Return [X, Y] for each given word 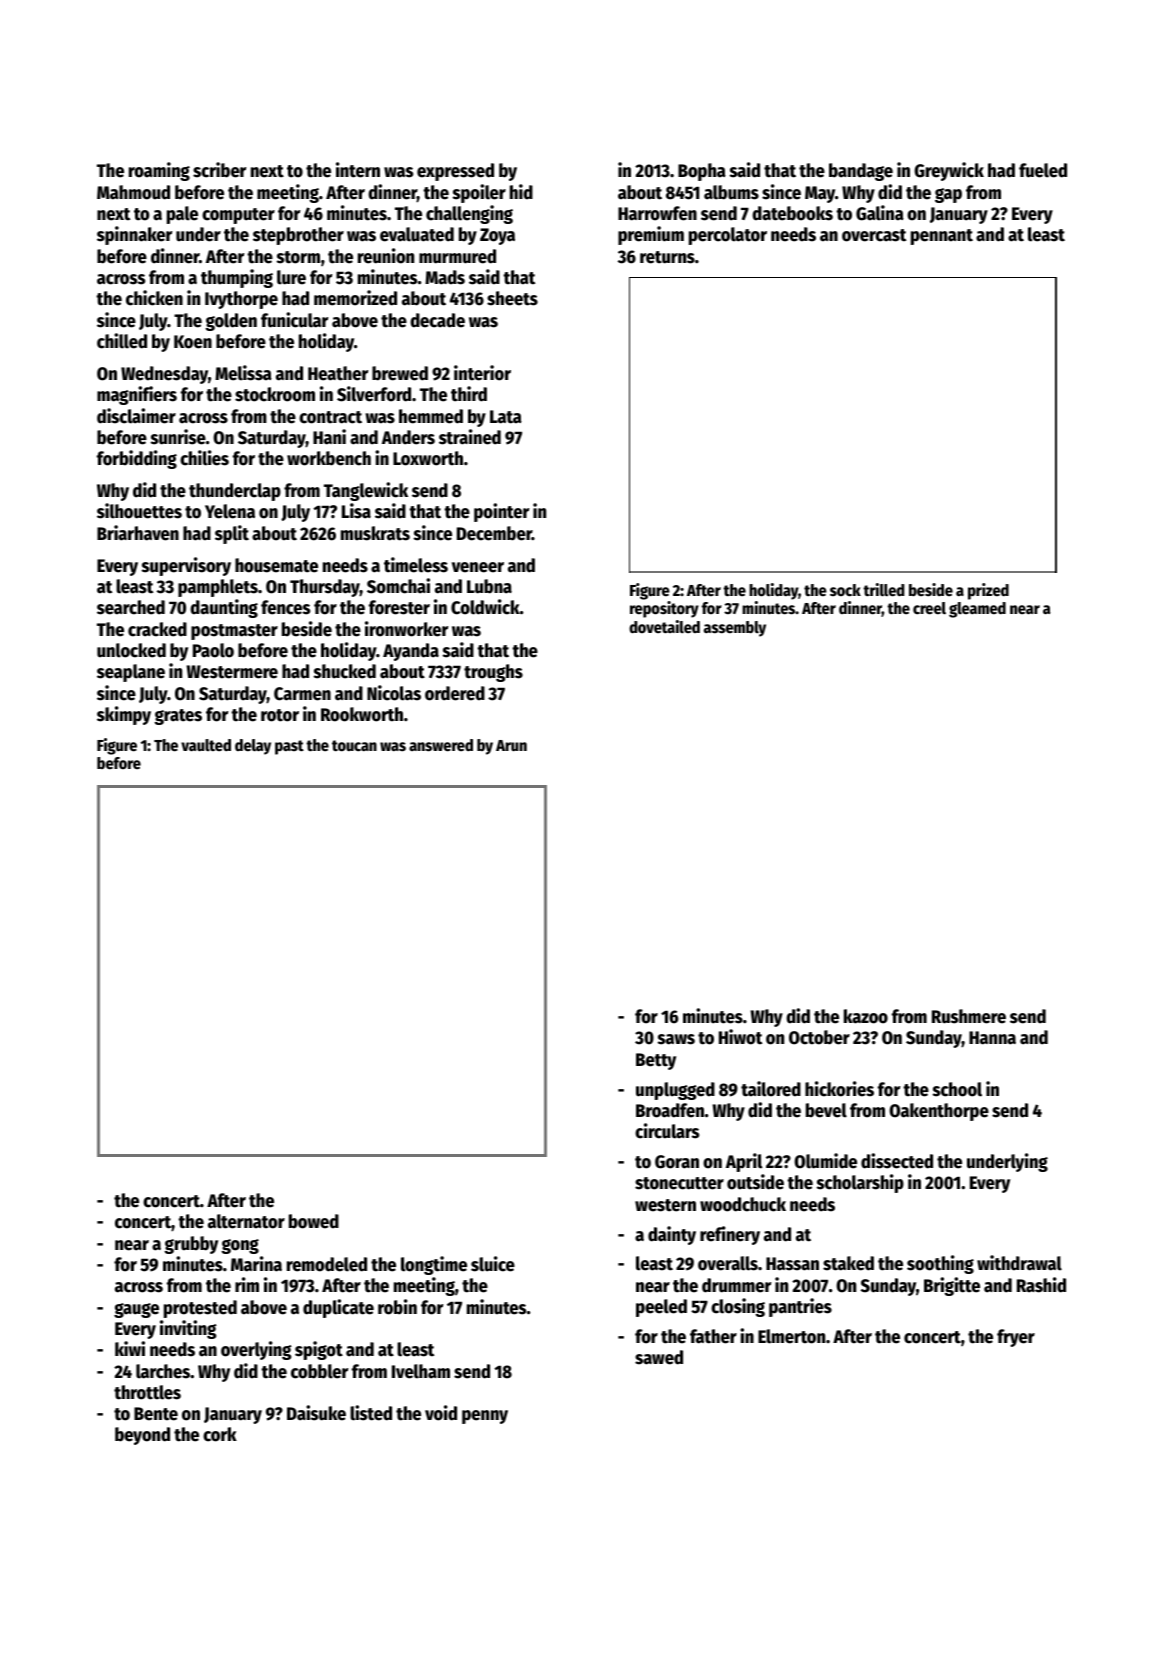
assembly [735, 629]
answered [441, 745]
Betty [656, 1061]
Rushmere [969, 1016]
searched [131, 607]
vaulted [206, 745]
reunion [386, 256]
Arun [511, 745]
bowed [314, 1221]
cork [220, 1434]
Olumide [825, 1161]
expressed [455, 172]
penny [485, 1417]
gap [948, 195]
